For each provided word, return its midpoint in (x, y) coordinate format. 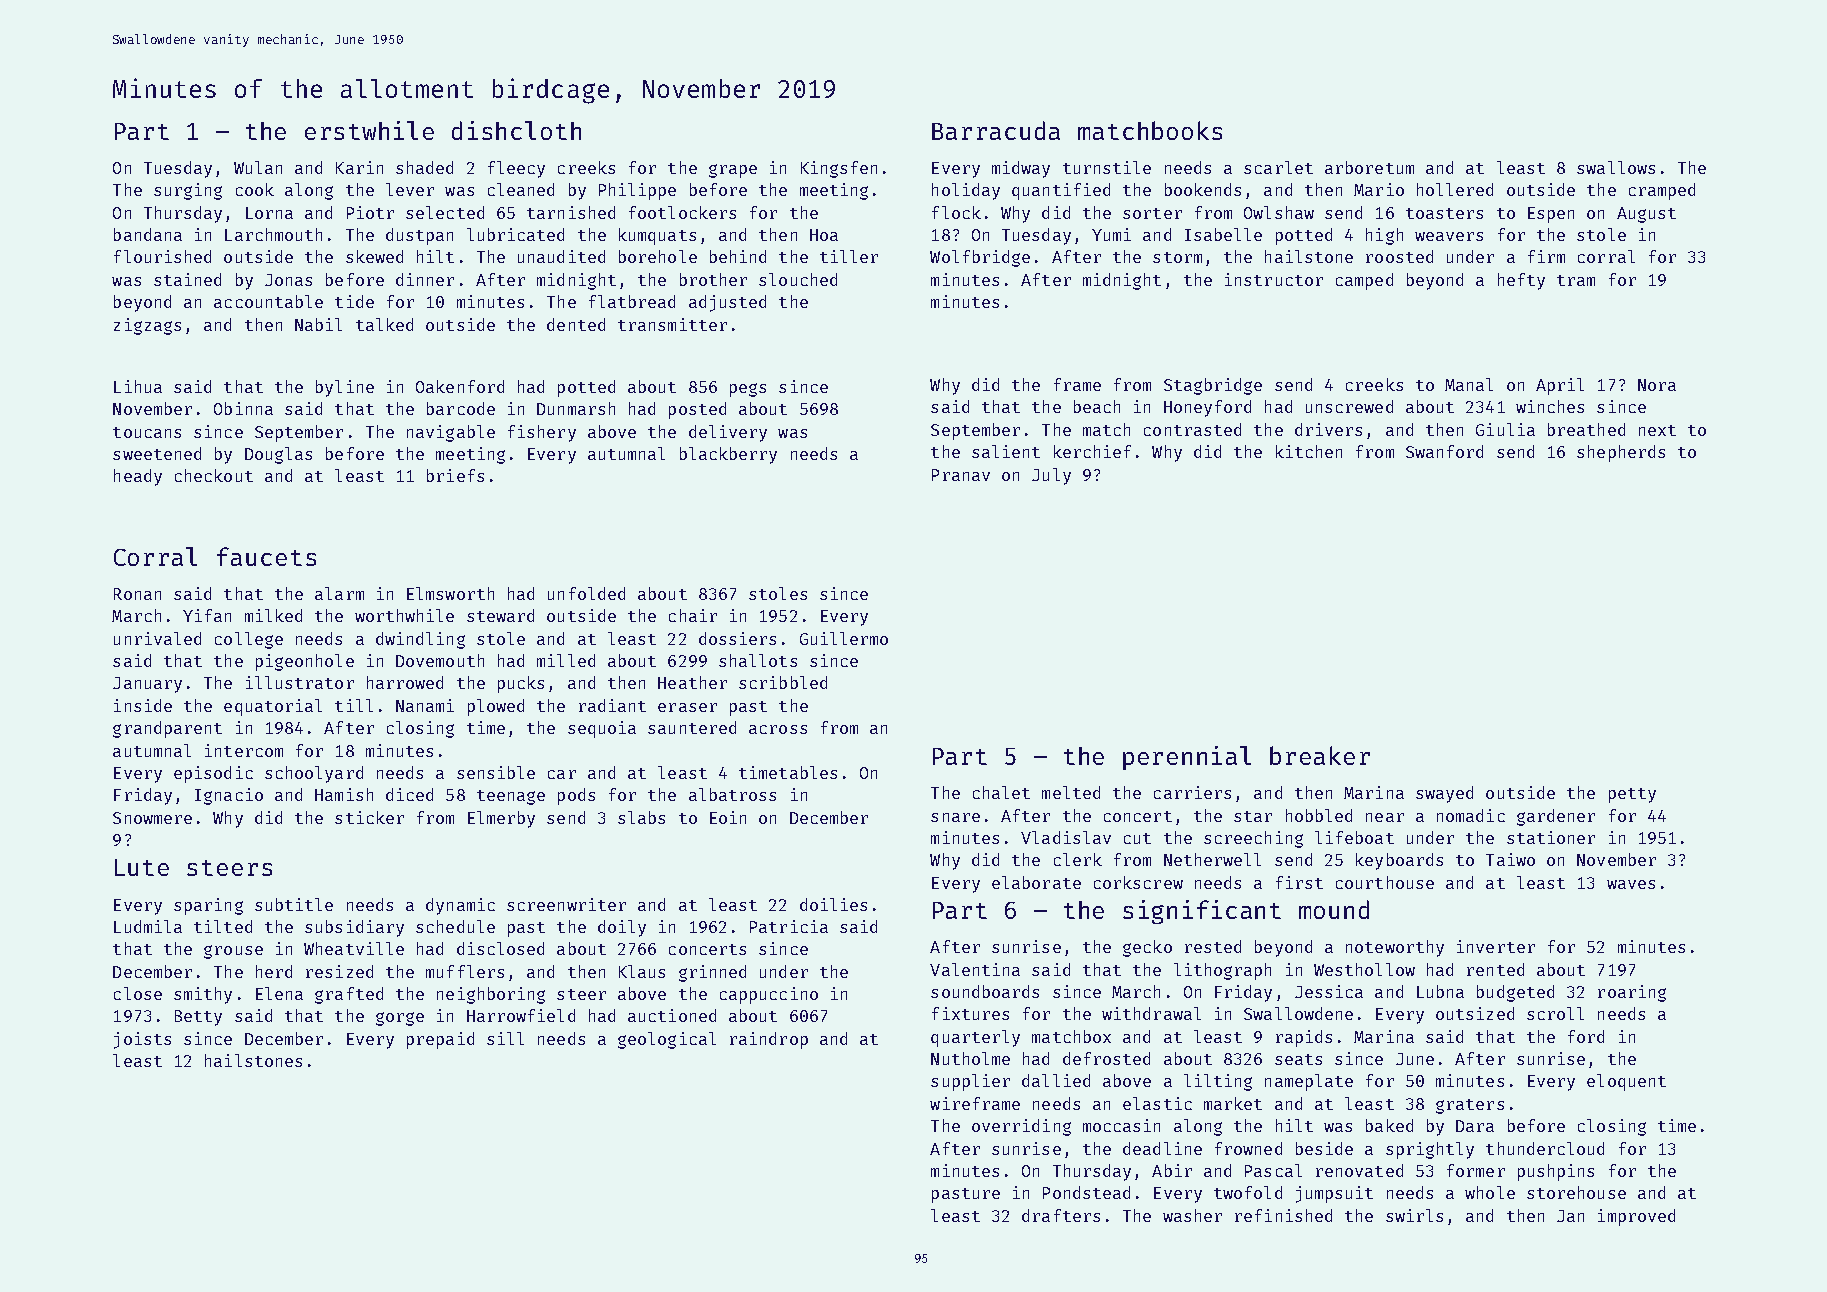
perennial (1187, 758)
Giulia (1505, 429)
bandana (148, 234)
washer (1192, 1215)
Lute (142, 867)
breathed (1586, 429)
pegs (748, 390)
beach (1097, 406)
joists (142, 1040)
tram (1576, 280)
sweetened (157, 453)
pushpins (1556, 1172)
